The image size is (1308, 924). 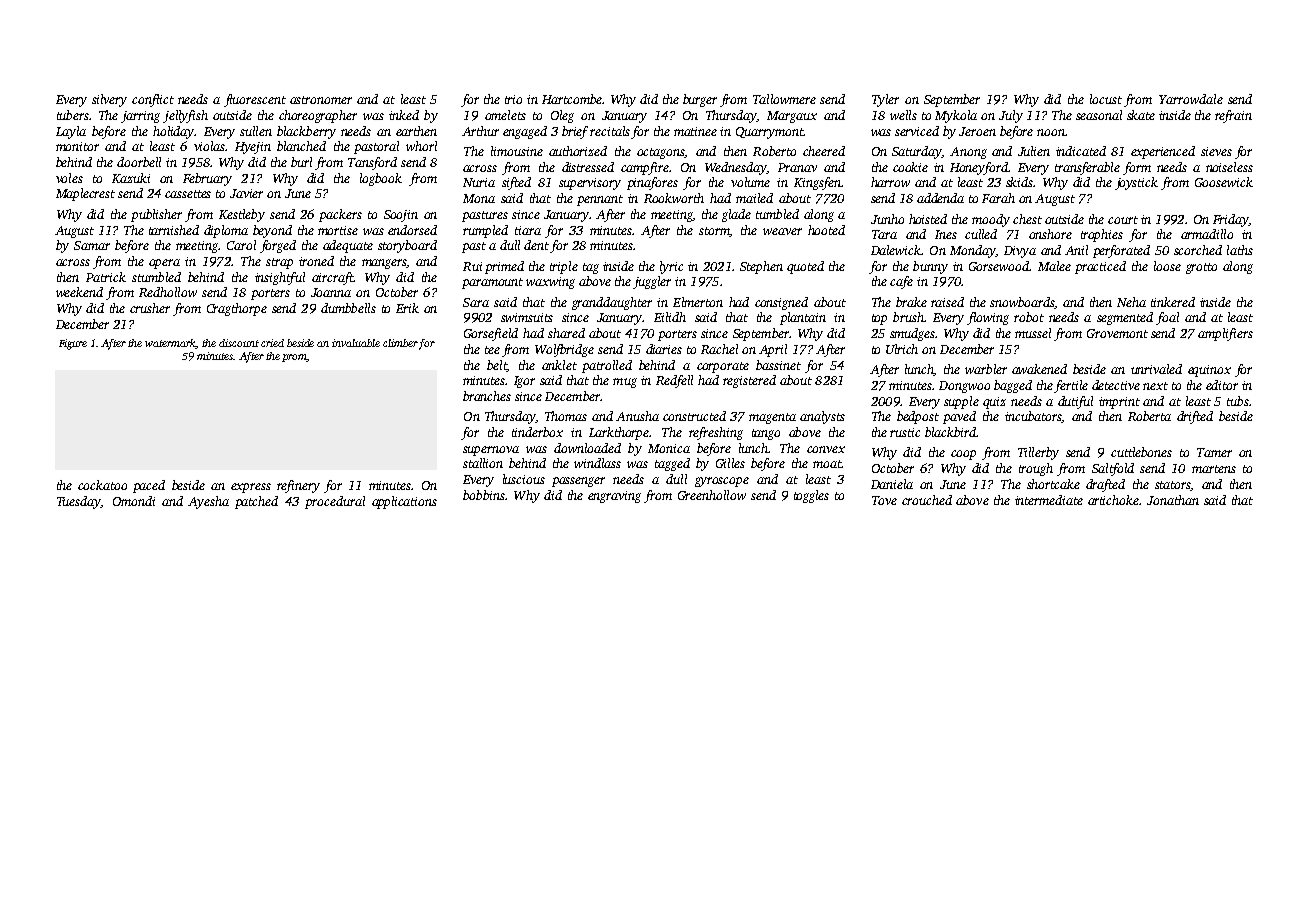 I want to click on experienced, so click(x=1163, y=152).
